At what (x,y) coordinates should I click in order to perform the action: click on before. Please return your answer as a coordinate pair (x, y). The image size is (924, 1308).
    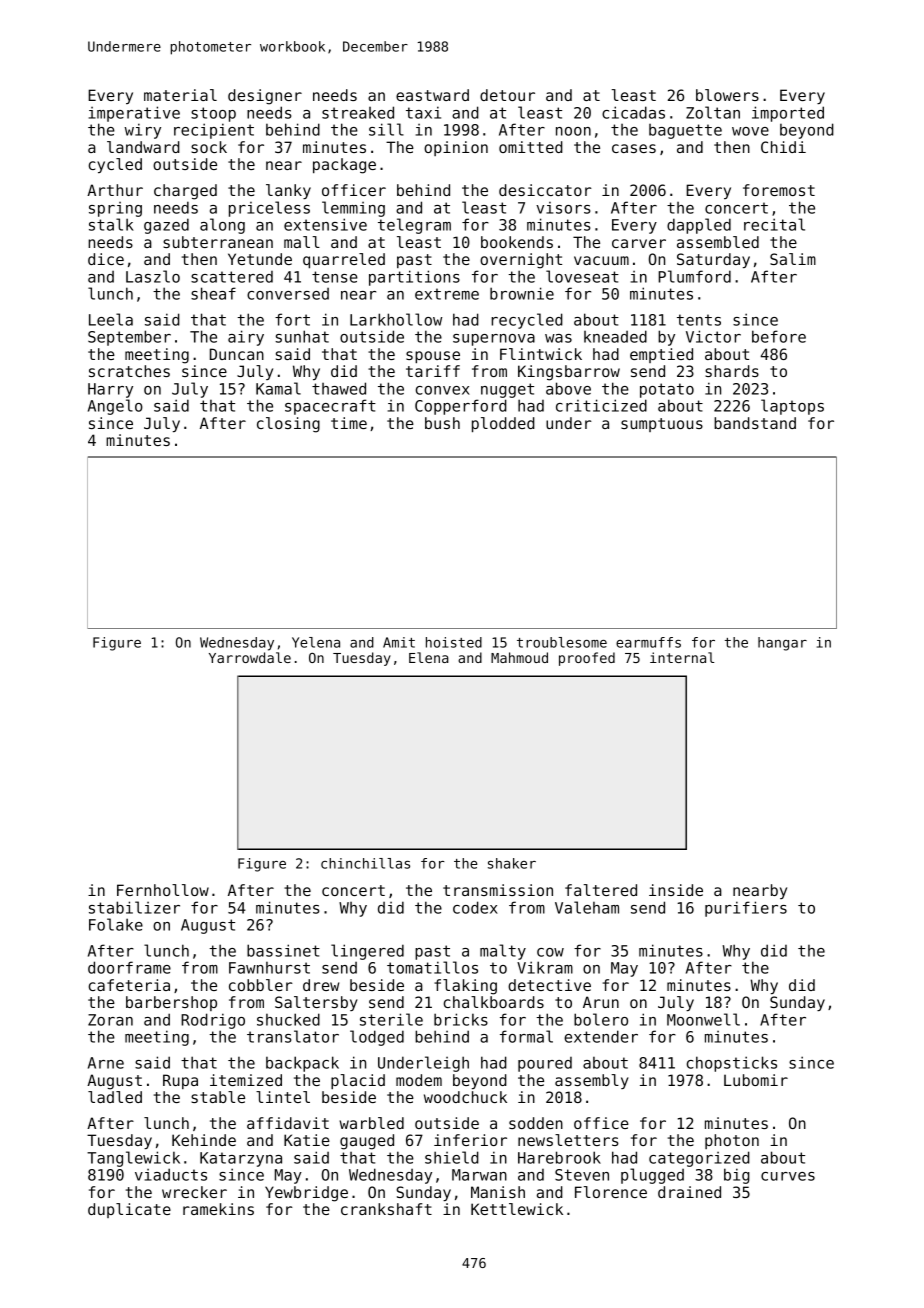
    Looking at the image, I should click on (779, 336).
